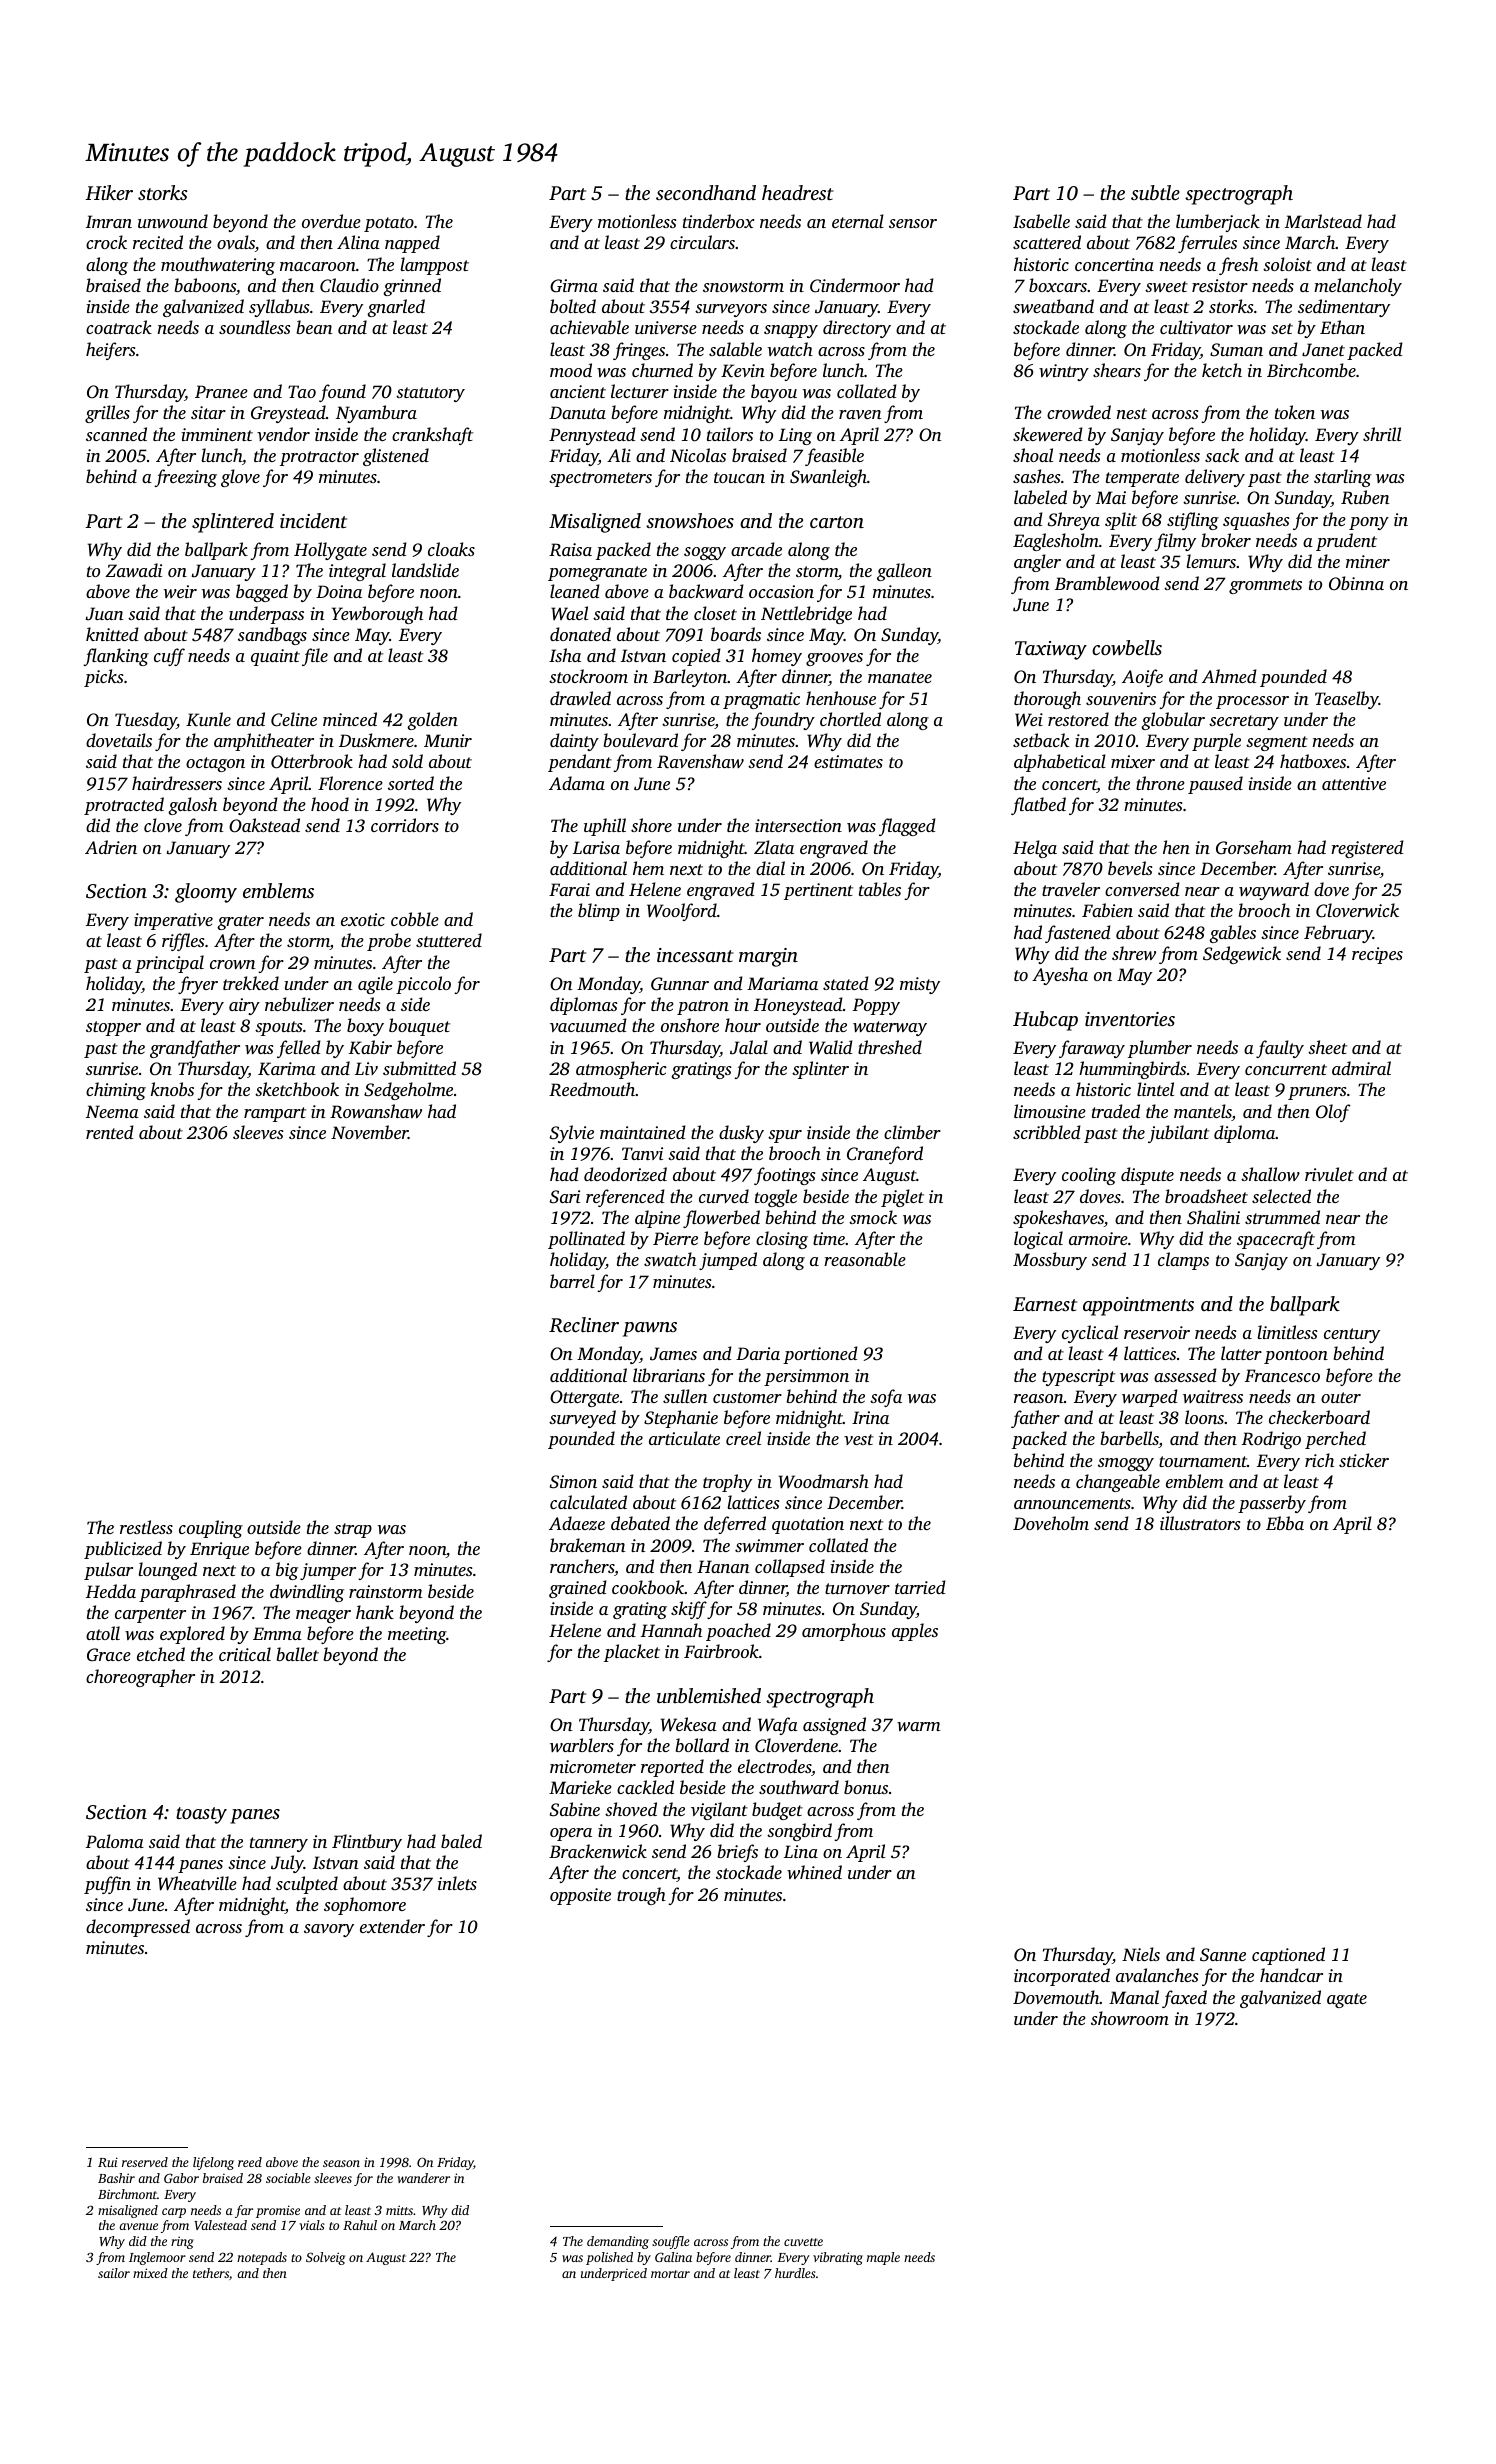 This document has width=1496, height=2464. What do you see at coordinates (329, 1930) in the document?
I see `savory` at bounding box center [329, 1930].
